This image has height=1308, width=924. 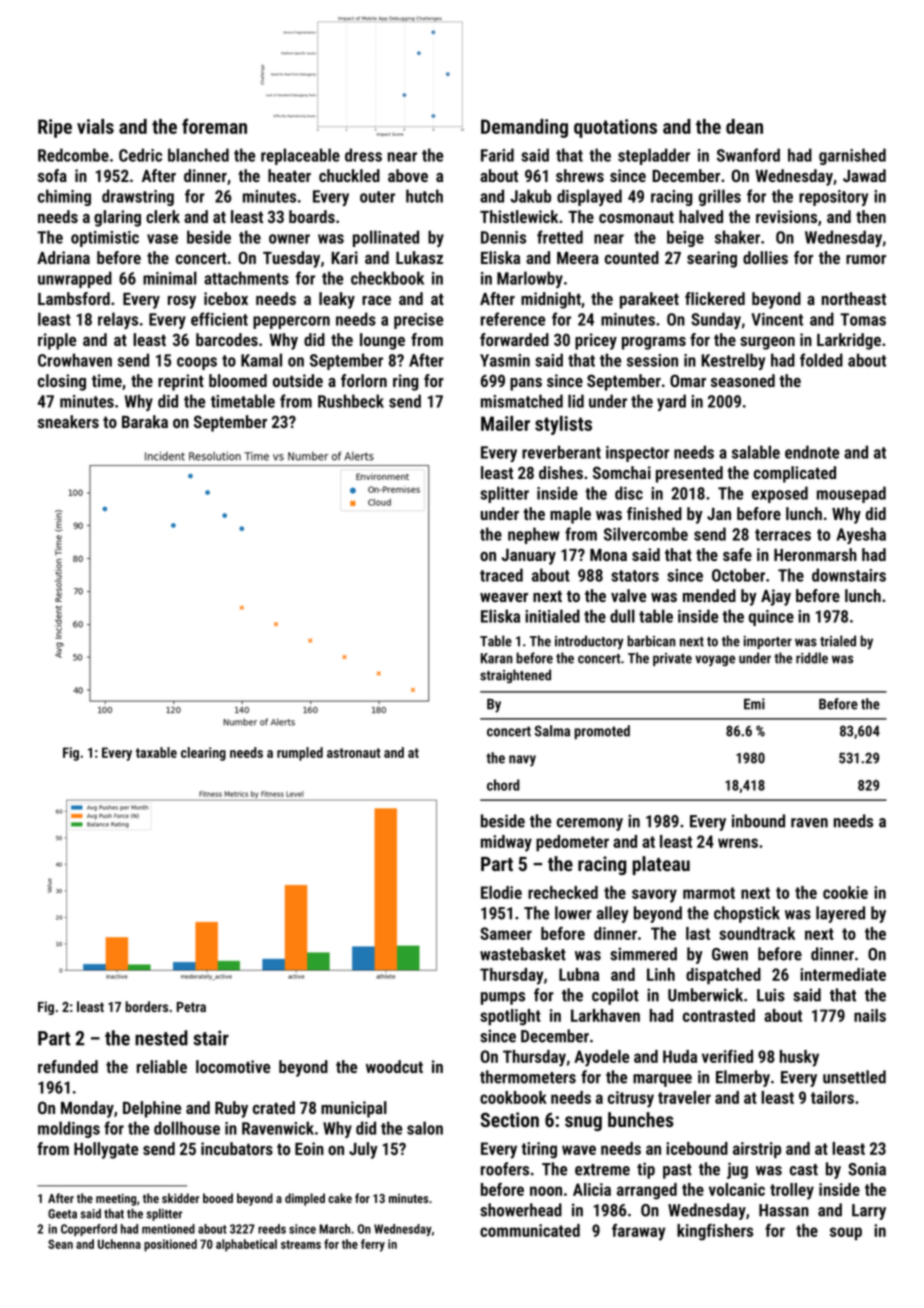 What do you see at coordinates (506, 843) in the image?
I see `midway` at bounding box center [506, 843].
